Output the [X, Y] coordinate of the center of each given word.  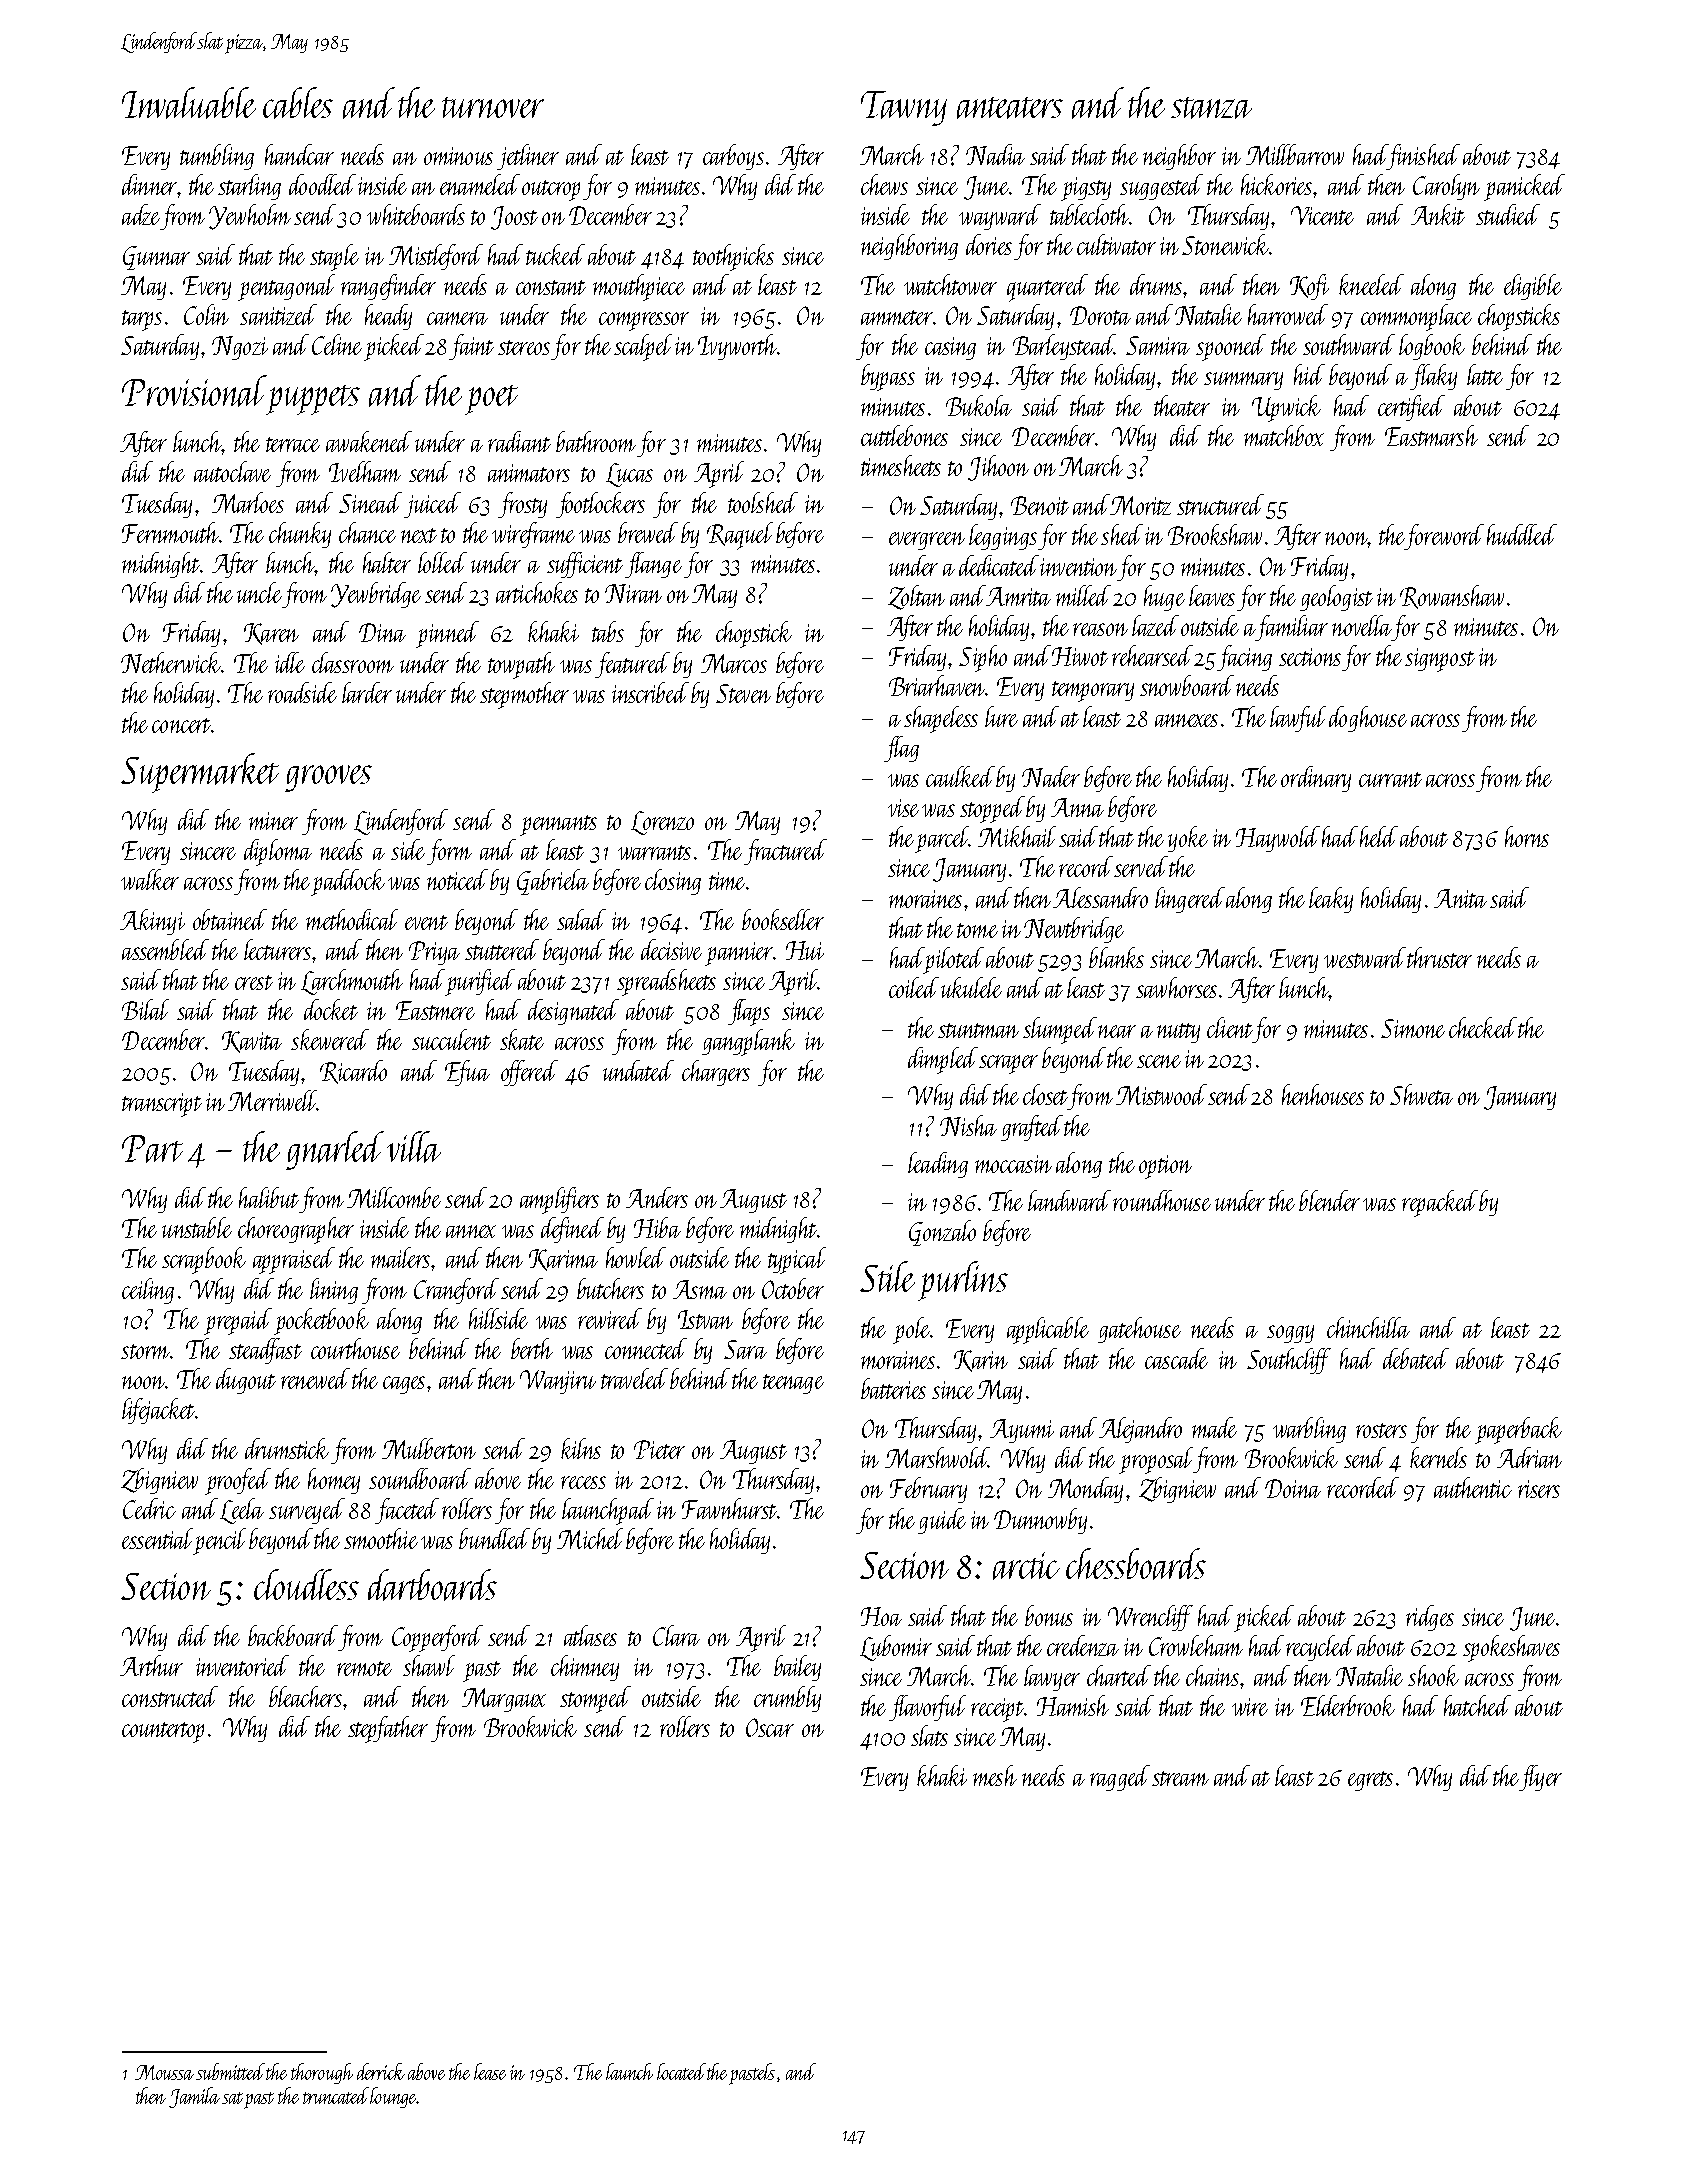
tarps [142, 320]
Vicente [1322, 215]
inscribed [650, 692]
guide [942, 1521]
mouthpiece [639, 287]
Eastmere [435, 1010]
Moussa [164, 2072]
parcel [942, 839]
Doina [1293, 1488]
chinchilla [1368, 1327]
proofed [238, 1481]
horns [1527, 836]
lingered [1190, 900]
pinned [447, 634]
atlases [590, 1635]
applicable [1048, 1330]
